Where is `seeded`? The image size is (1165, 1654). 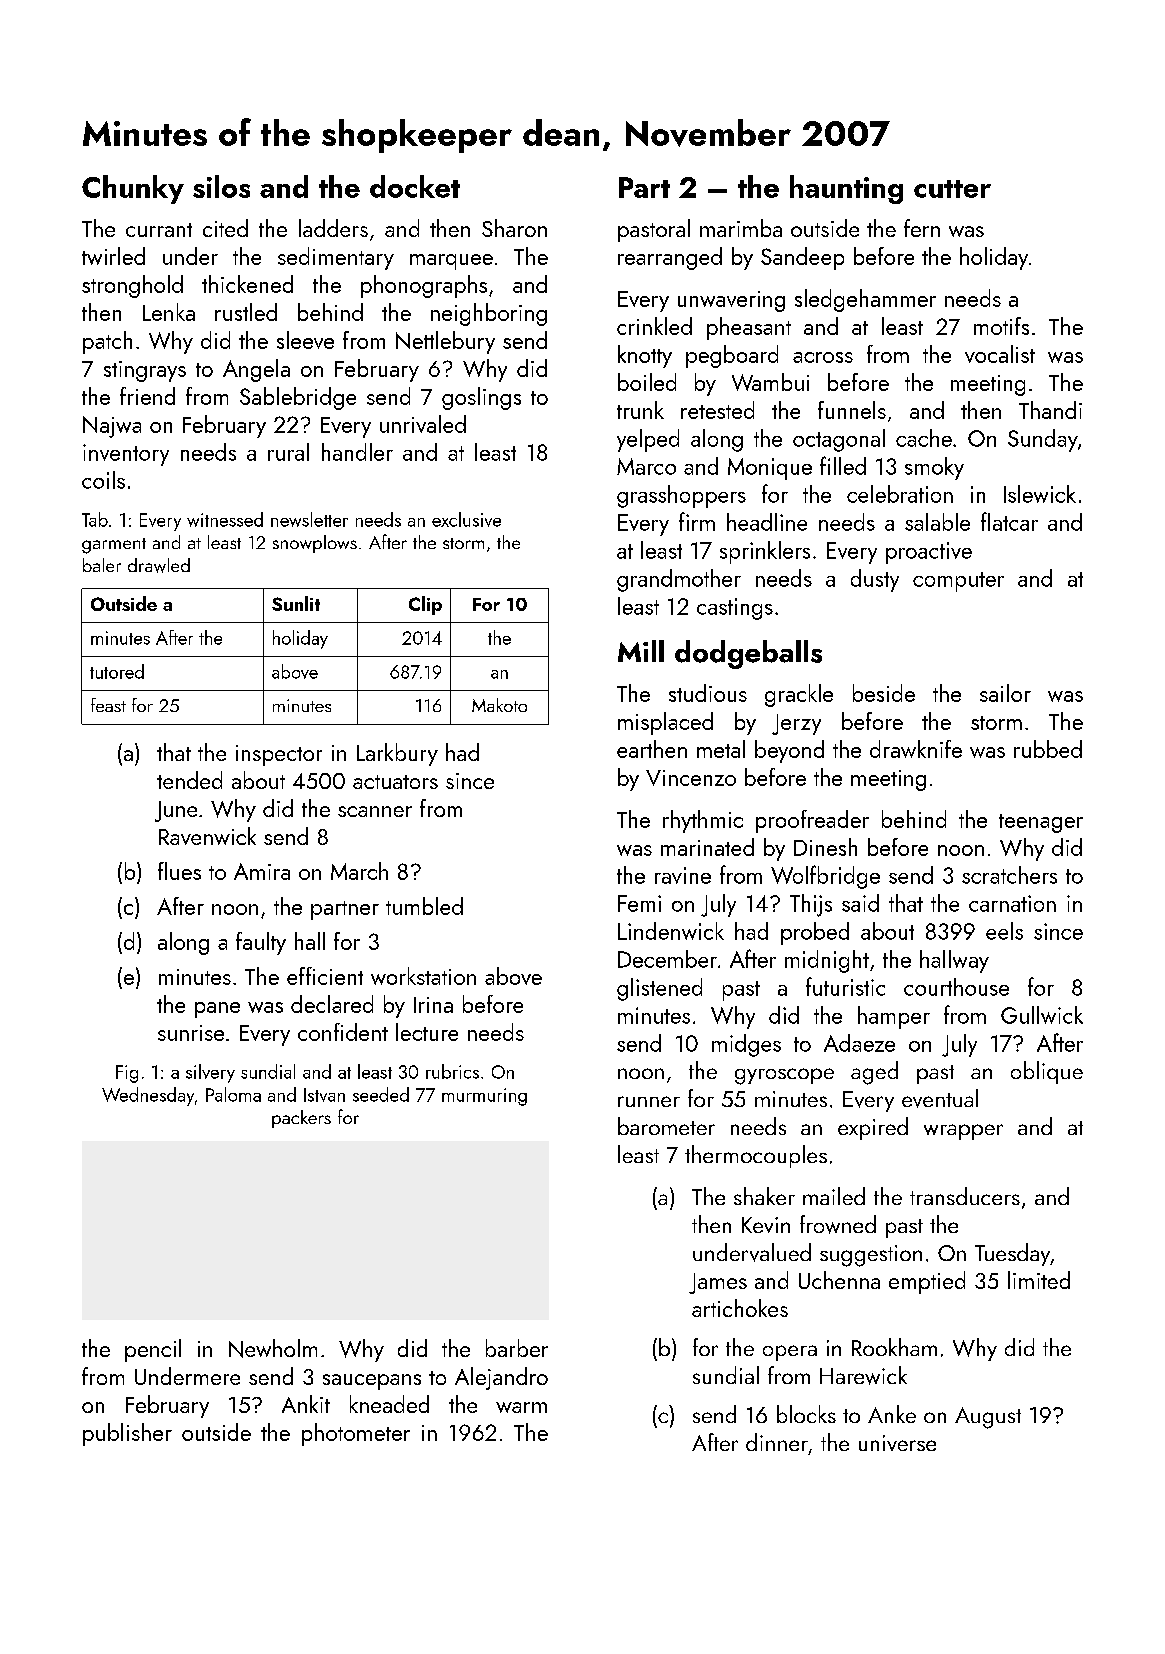 seeded is located at coordinates (381, 1094).
